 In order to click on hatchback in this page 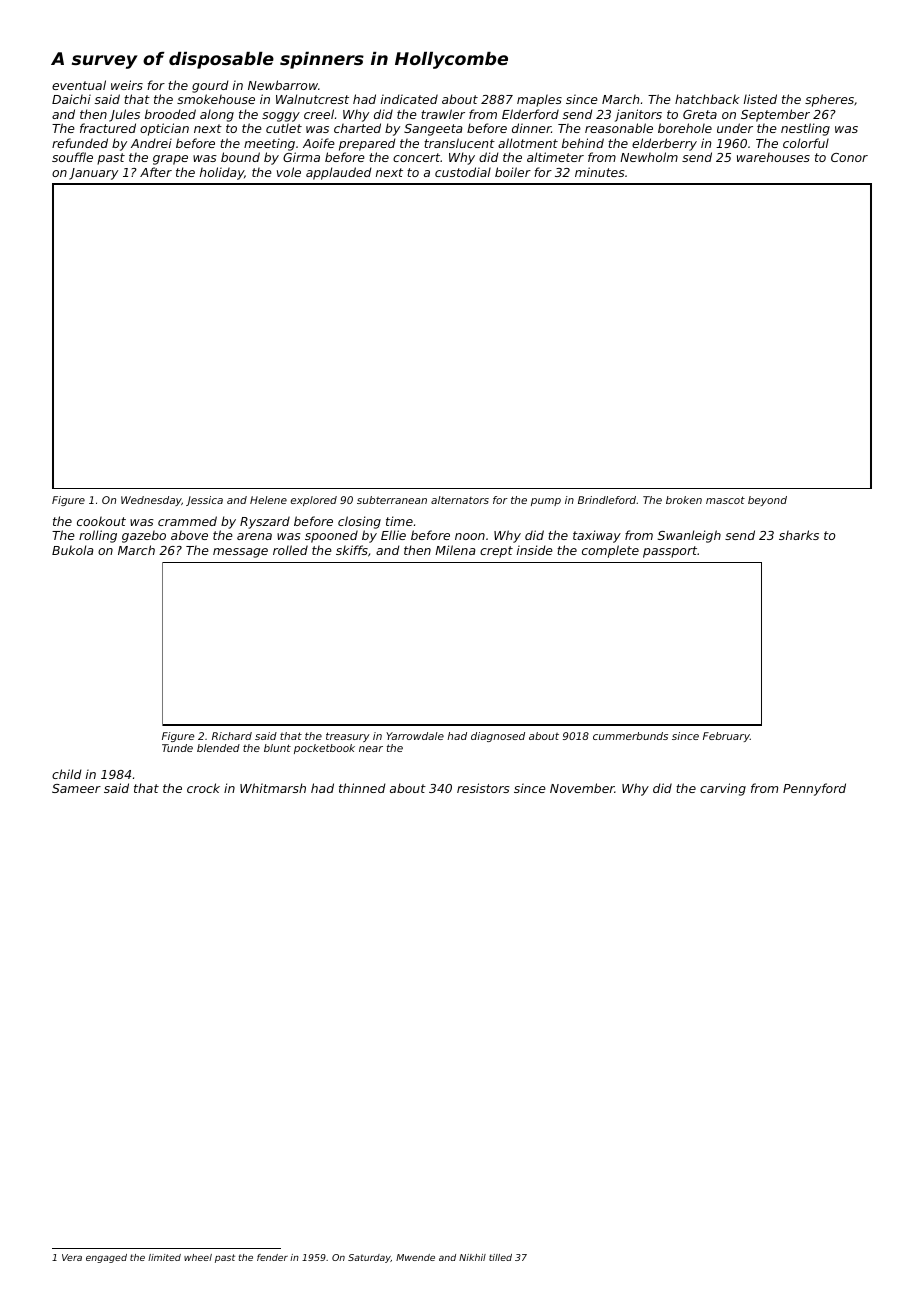, I will do `click(707, 99)`.
